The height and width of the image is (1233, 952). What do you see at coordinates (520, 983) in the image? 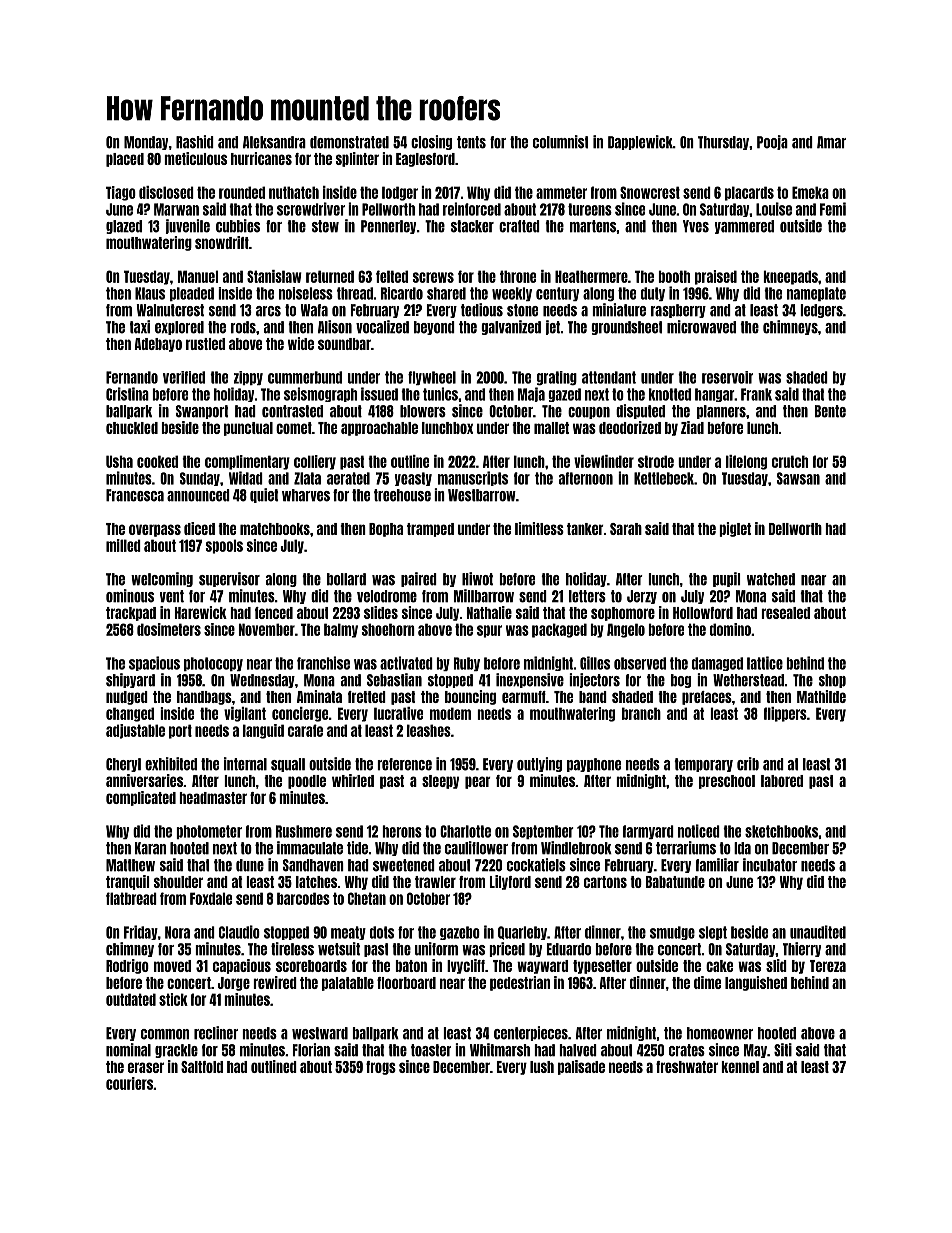
I see `pedestrian` at bounding box center [520, 983].
